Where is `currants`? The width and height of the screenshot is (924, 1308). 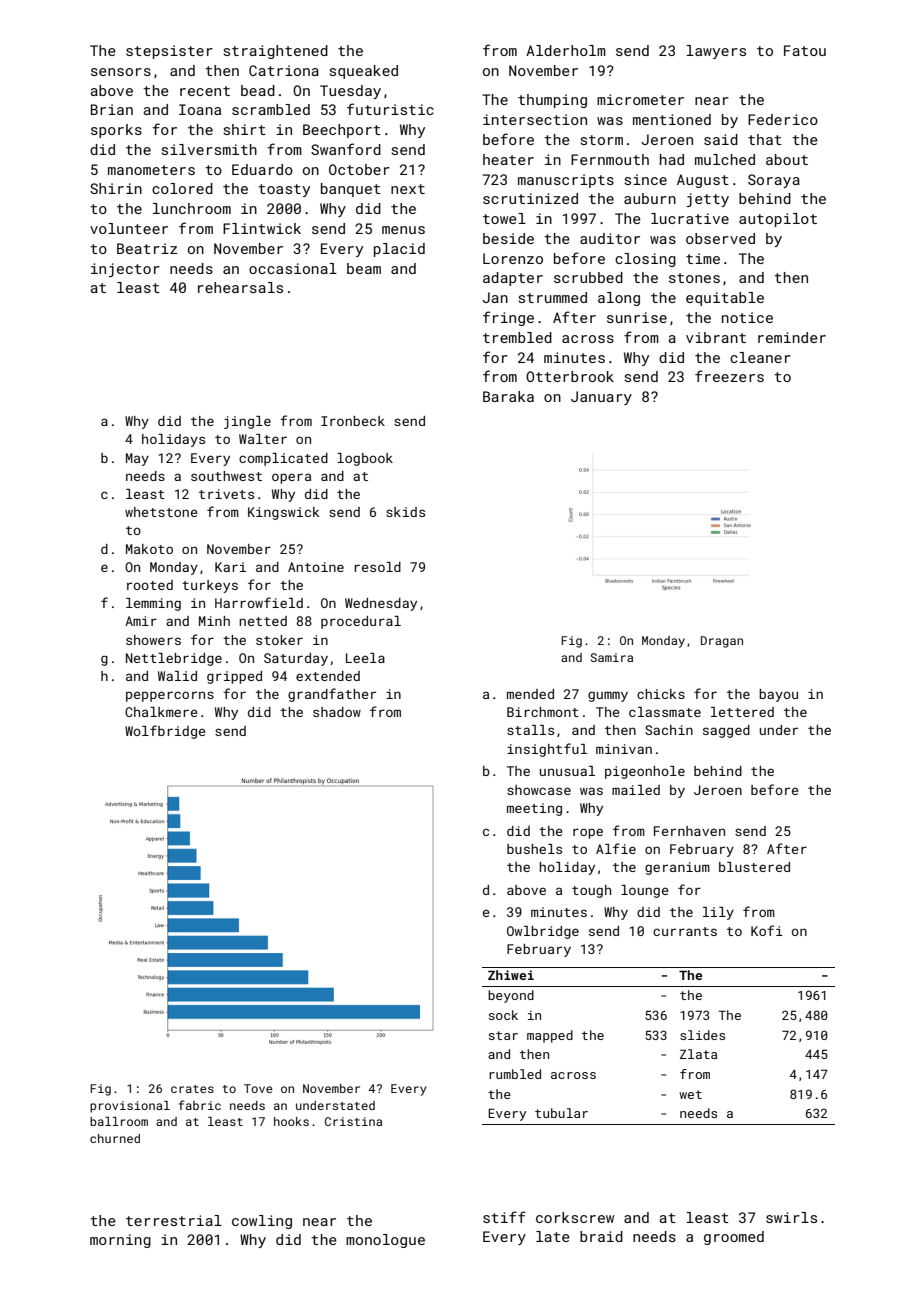
currants is located at coordinates (685, 931).
